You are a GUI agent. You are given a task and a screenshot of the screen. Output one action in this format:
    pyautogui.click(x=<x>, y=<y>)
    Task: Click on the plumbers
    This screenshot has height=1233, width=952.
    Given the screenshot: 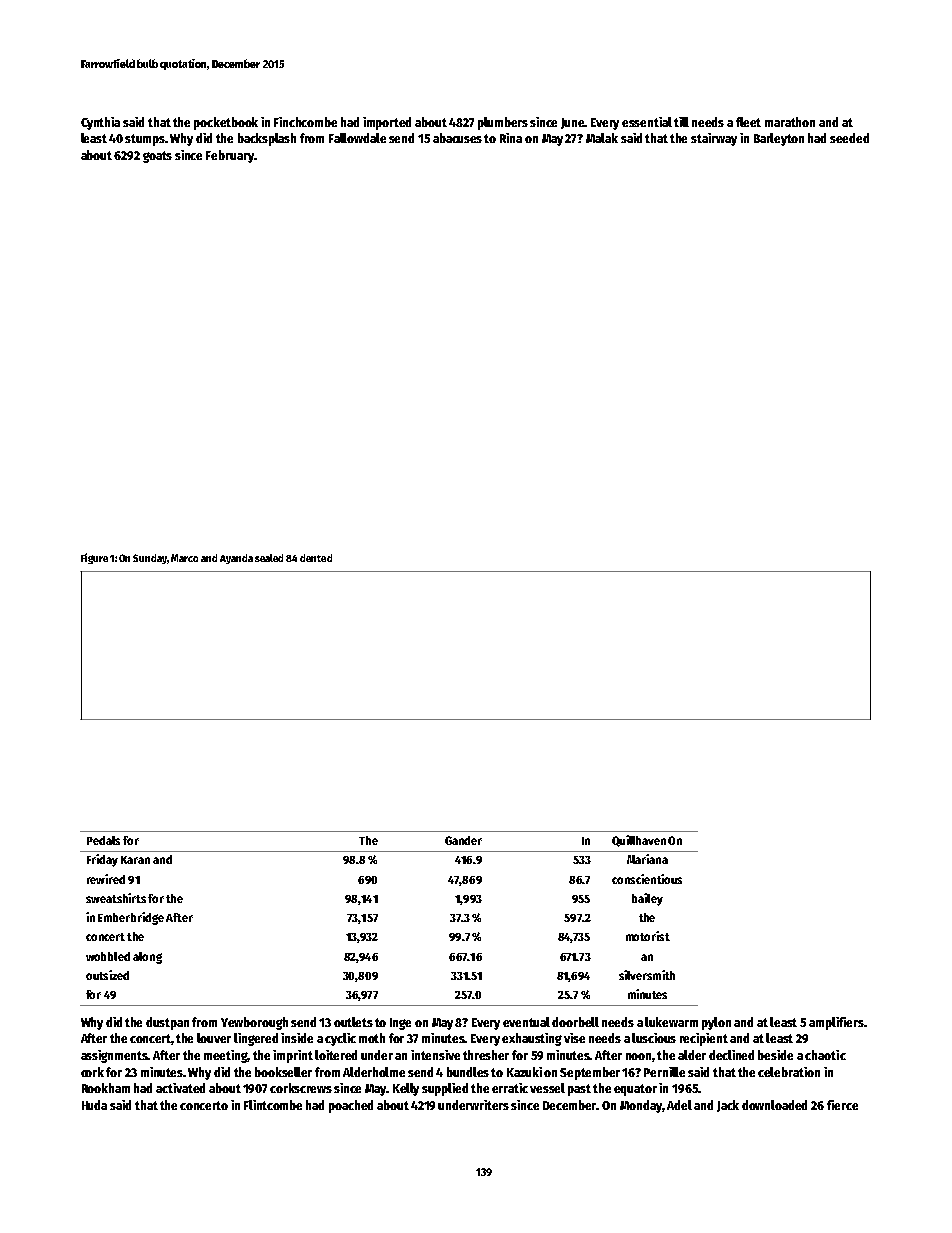 What is the action you would take?
    pyautogui.click(x=503, y=123)
